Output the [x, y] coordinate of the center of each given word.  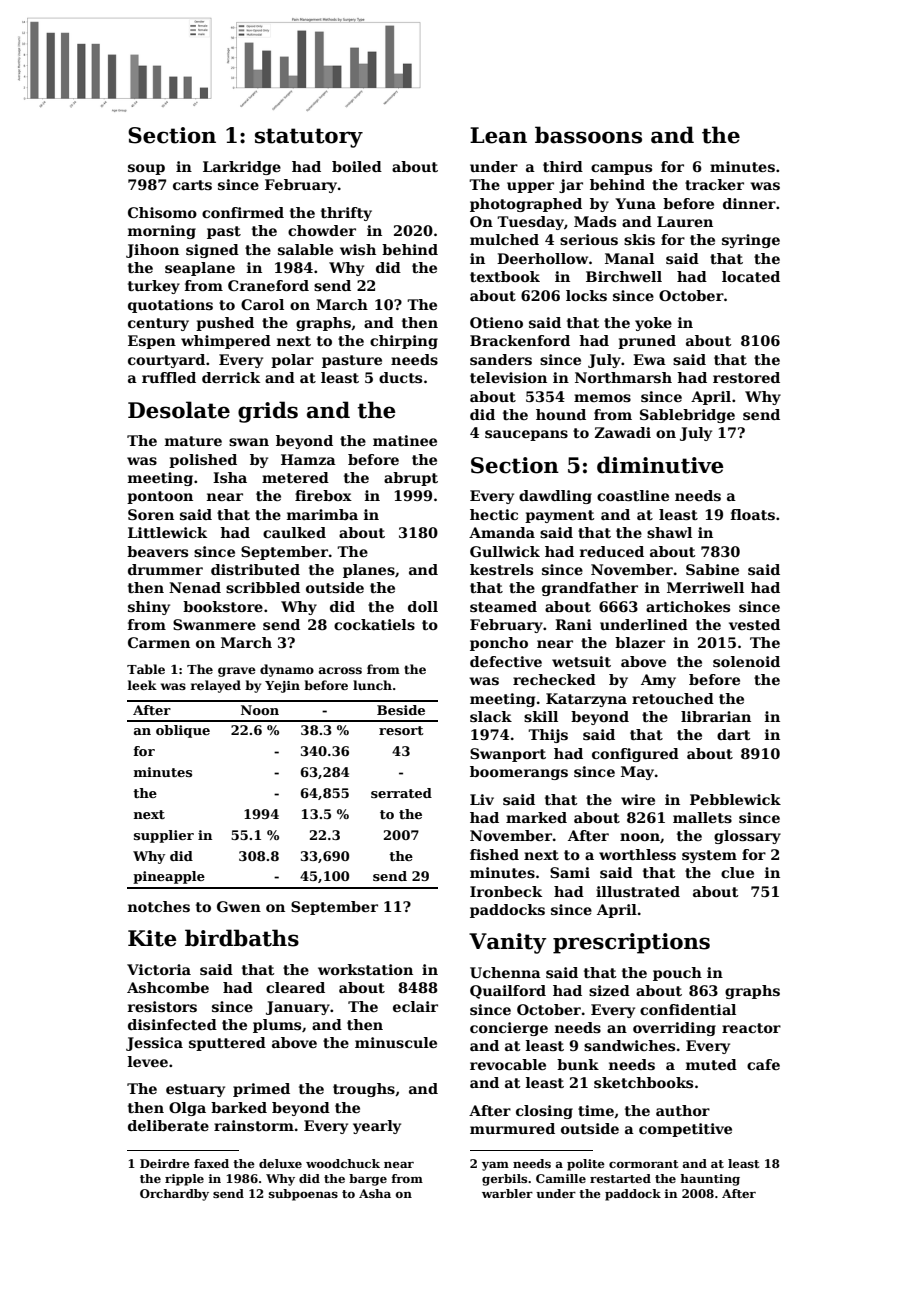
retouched [673, 698]
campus [621, 169]
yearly [377, 1127]
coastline [633, 495]
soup [146, 169]
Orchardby [174, 1195]
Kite [152, 938]
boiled [357, 166]
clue [737, 872]
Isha [230, 477]
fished [494, 854]
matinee [405, 440]
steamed [503, 606]
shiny [149, 608]
